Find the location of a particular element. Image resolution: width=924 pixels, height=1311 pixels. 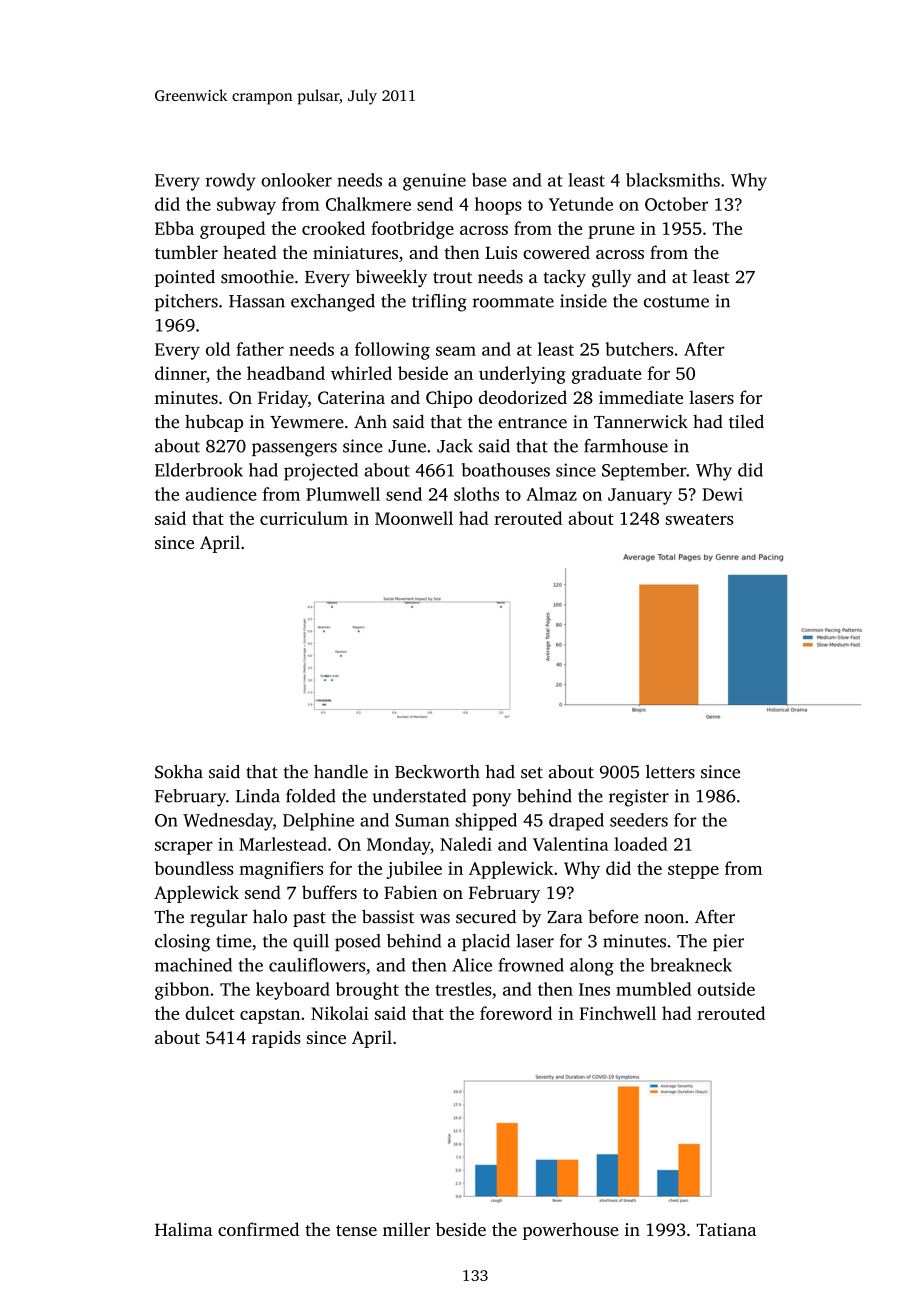

Delphine is located at coordinates (318, 822).
